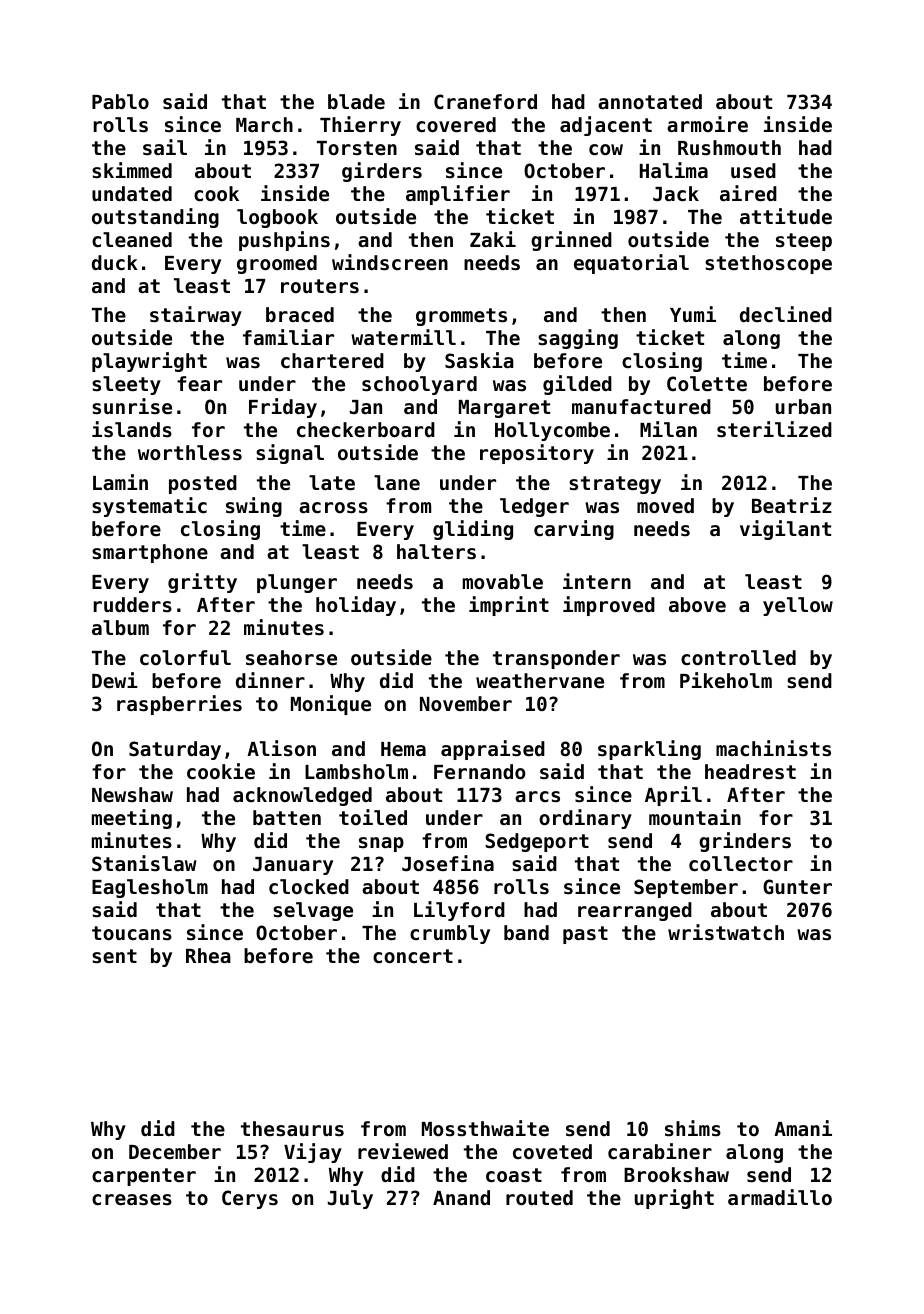 The image size is (924, 1314). I want to click on concert, so click(413, 956).
